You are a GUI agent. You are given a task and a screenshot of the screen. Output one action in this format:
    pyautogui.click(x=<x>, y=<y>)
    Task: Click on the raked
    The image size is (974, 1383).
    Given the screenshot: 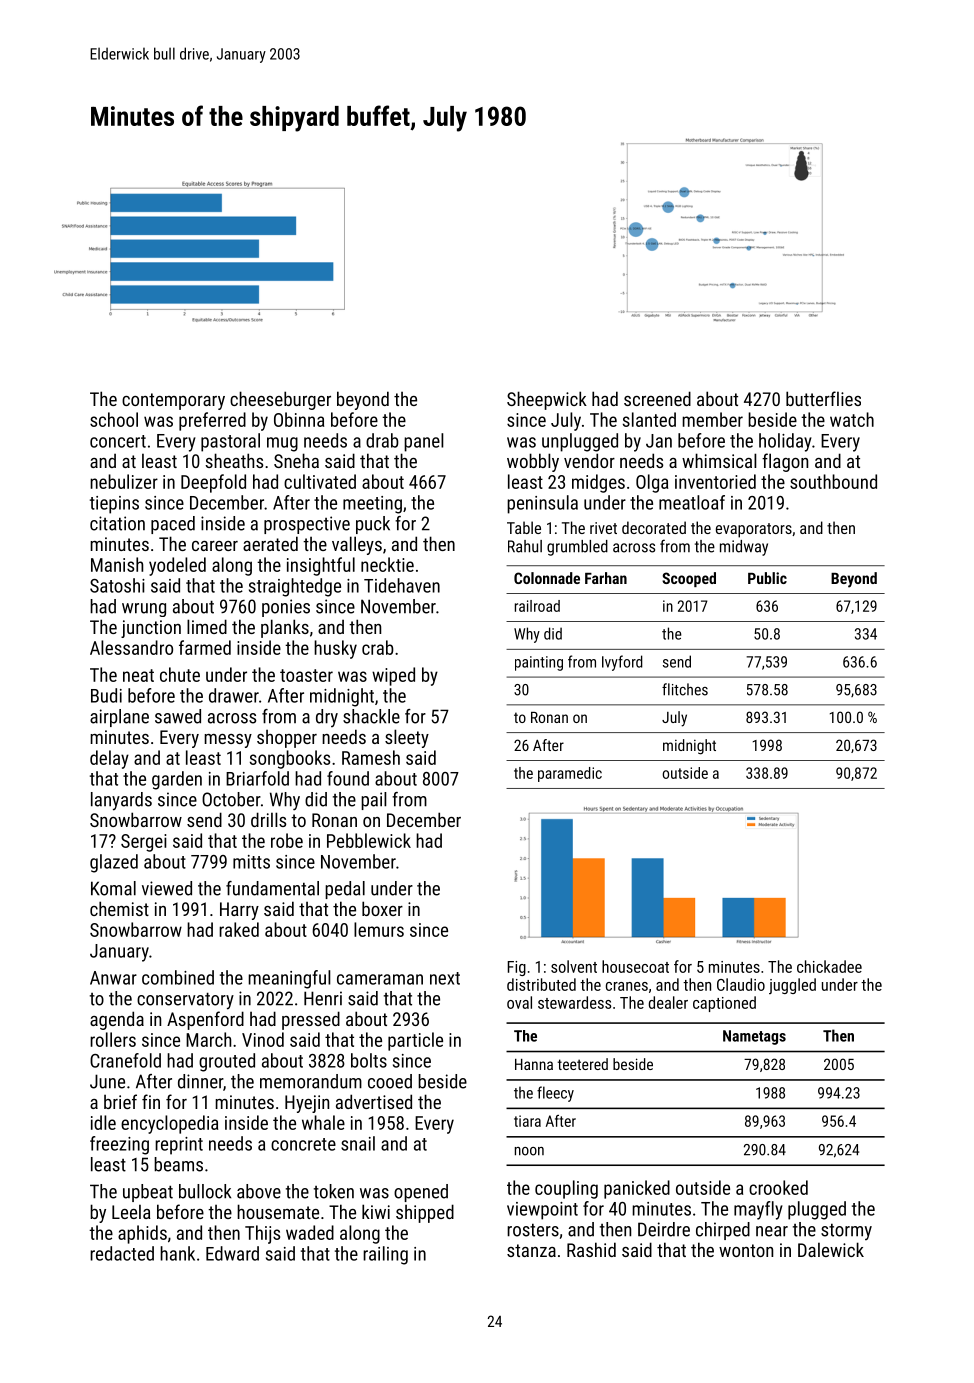 What is the action you would take?
    pyautogui.click(x=239, y=929)
